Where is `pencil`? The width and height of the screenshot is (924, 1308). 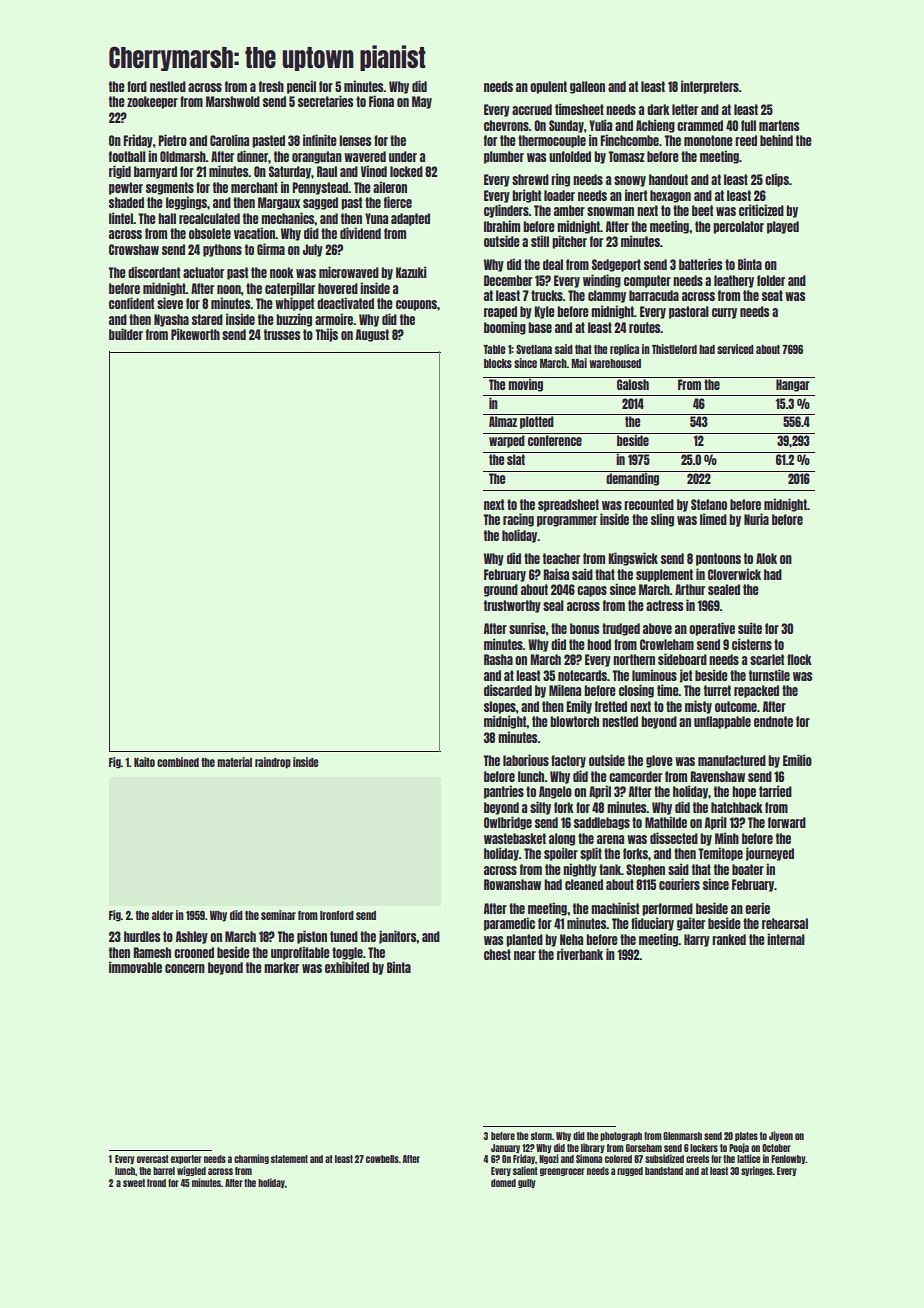
pencil is located at coordinates (301, 87).
